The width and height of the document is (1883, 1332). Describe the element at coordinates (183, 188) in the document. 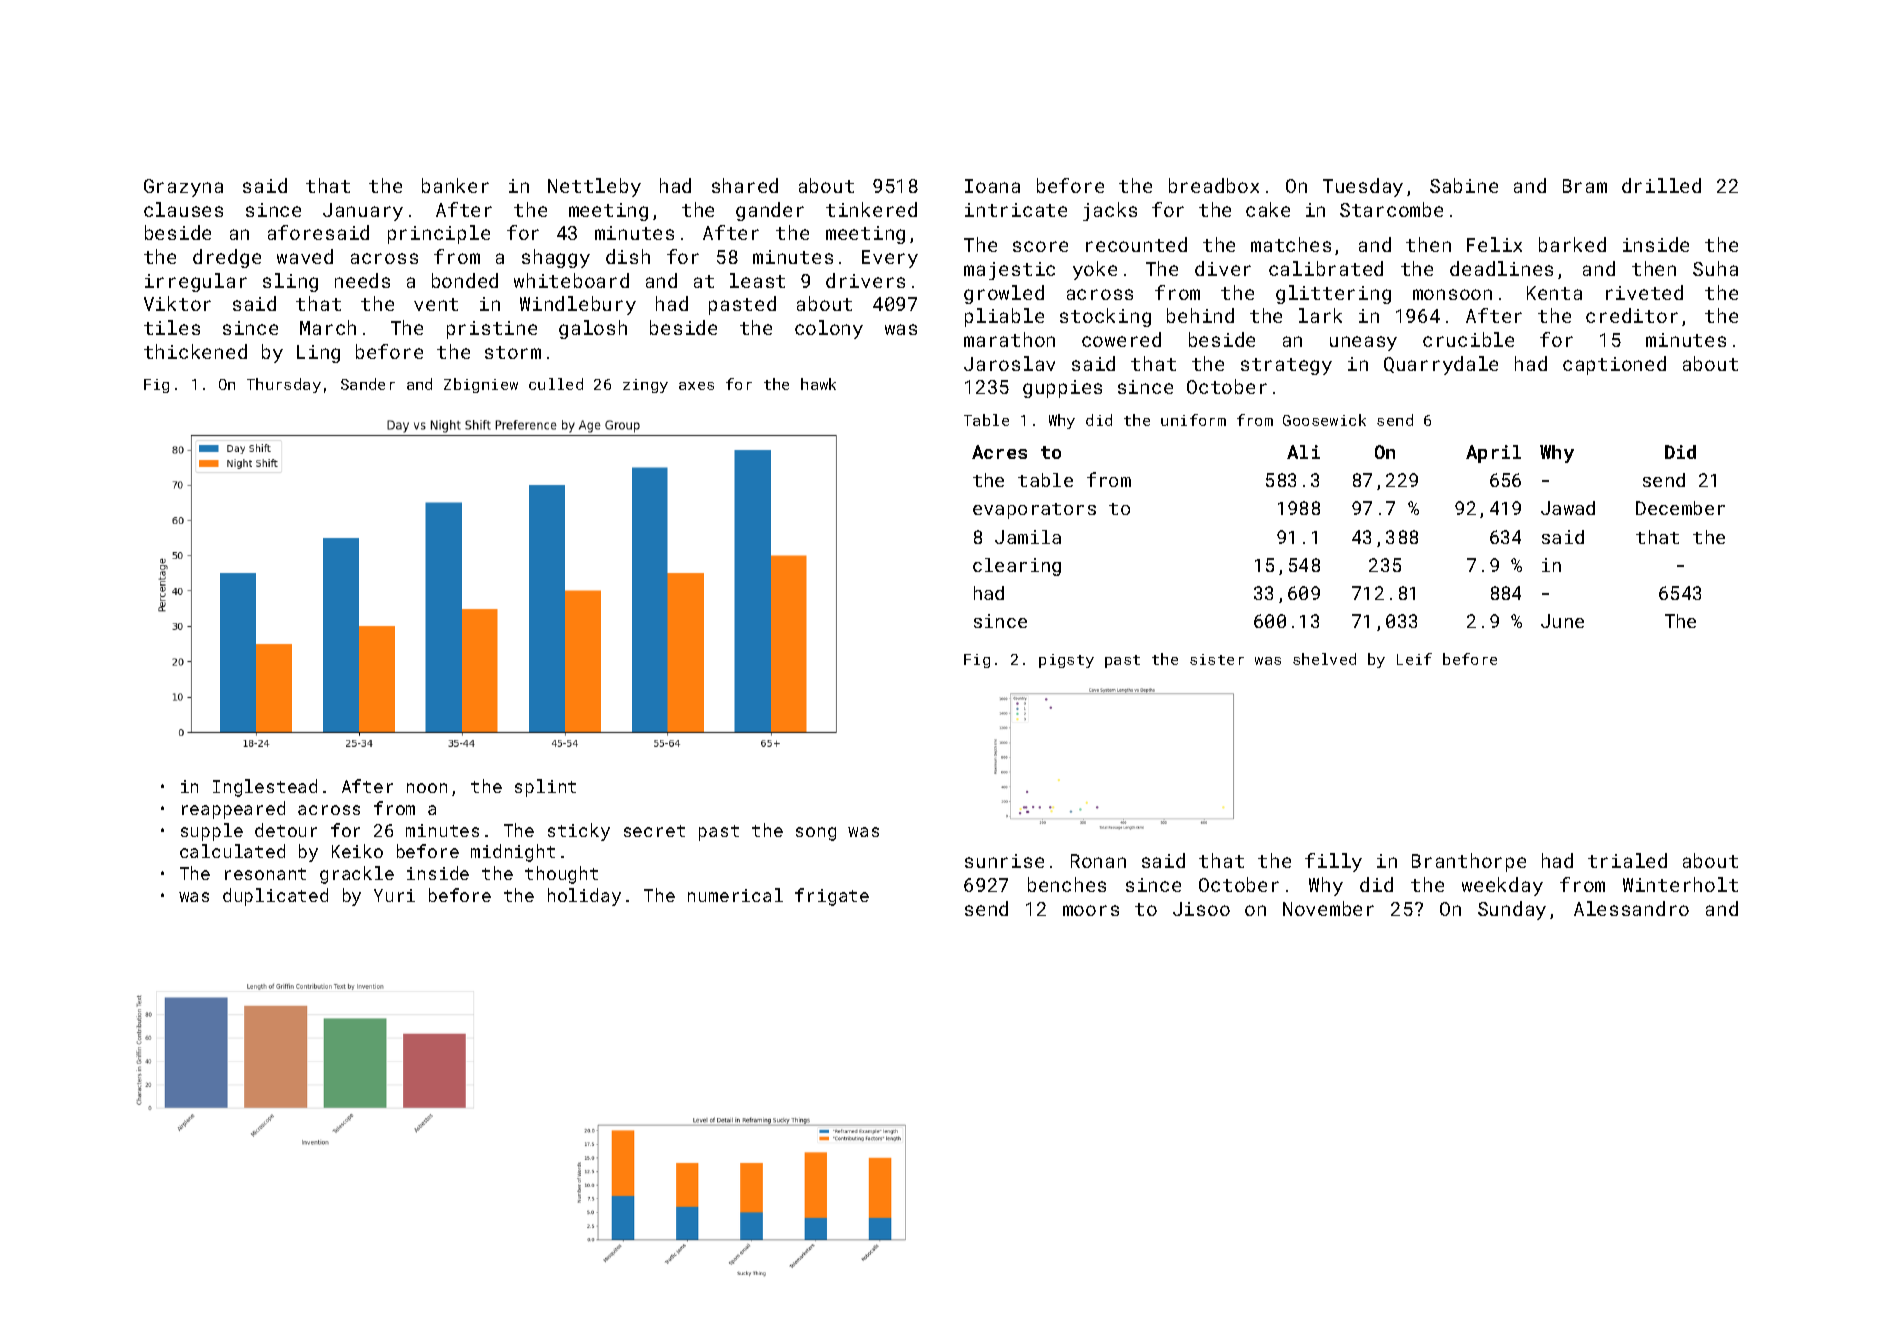

I see `Grazyna` at that location.
